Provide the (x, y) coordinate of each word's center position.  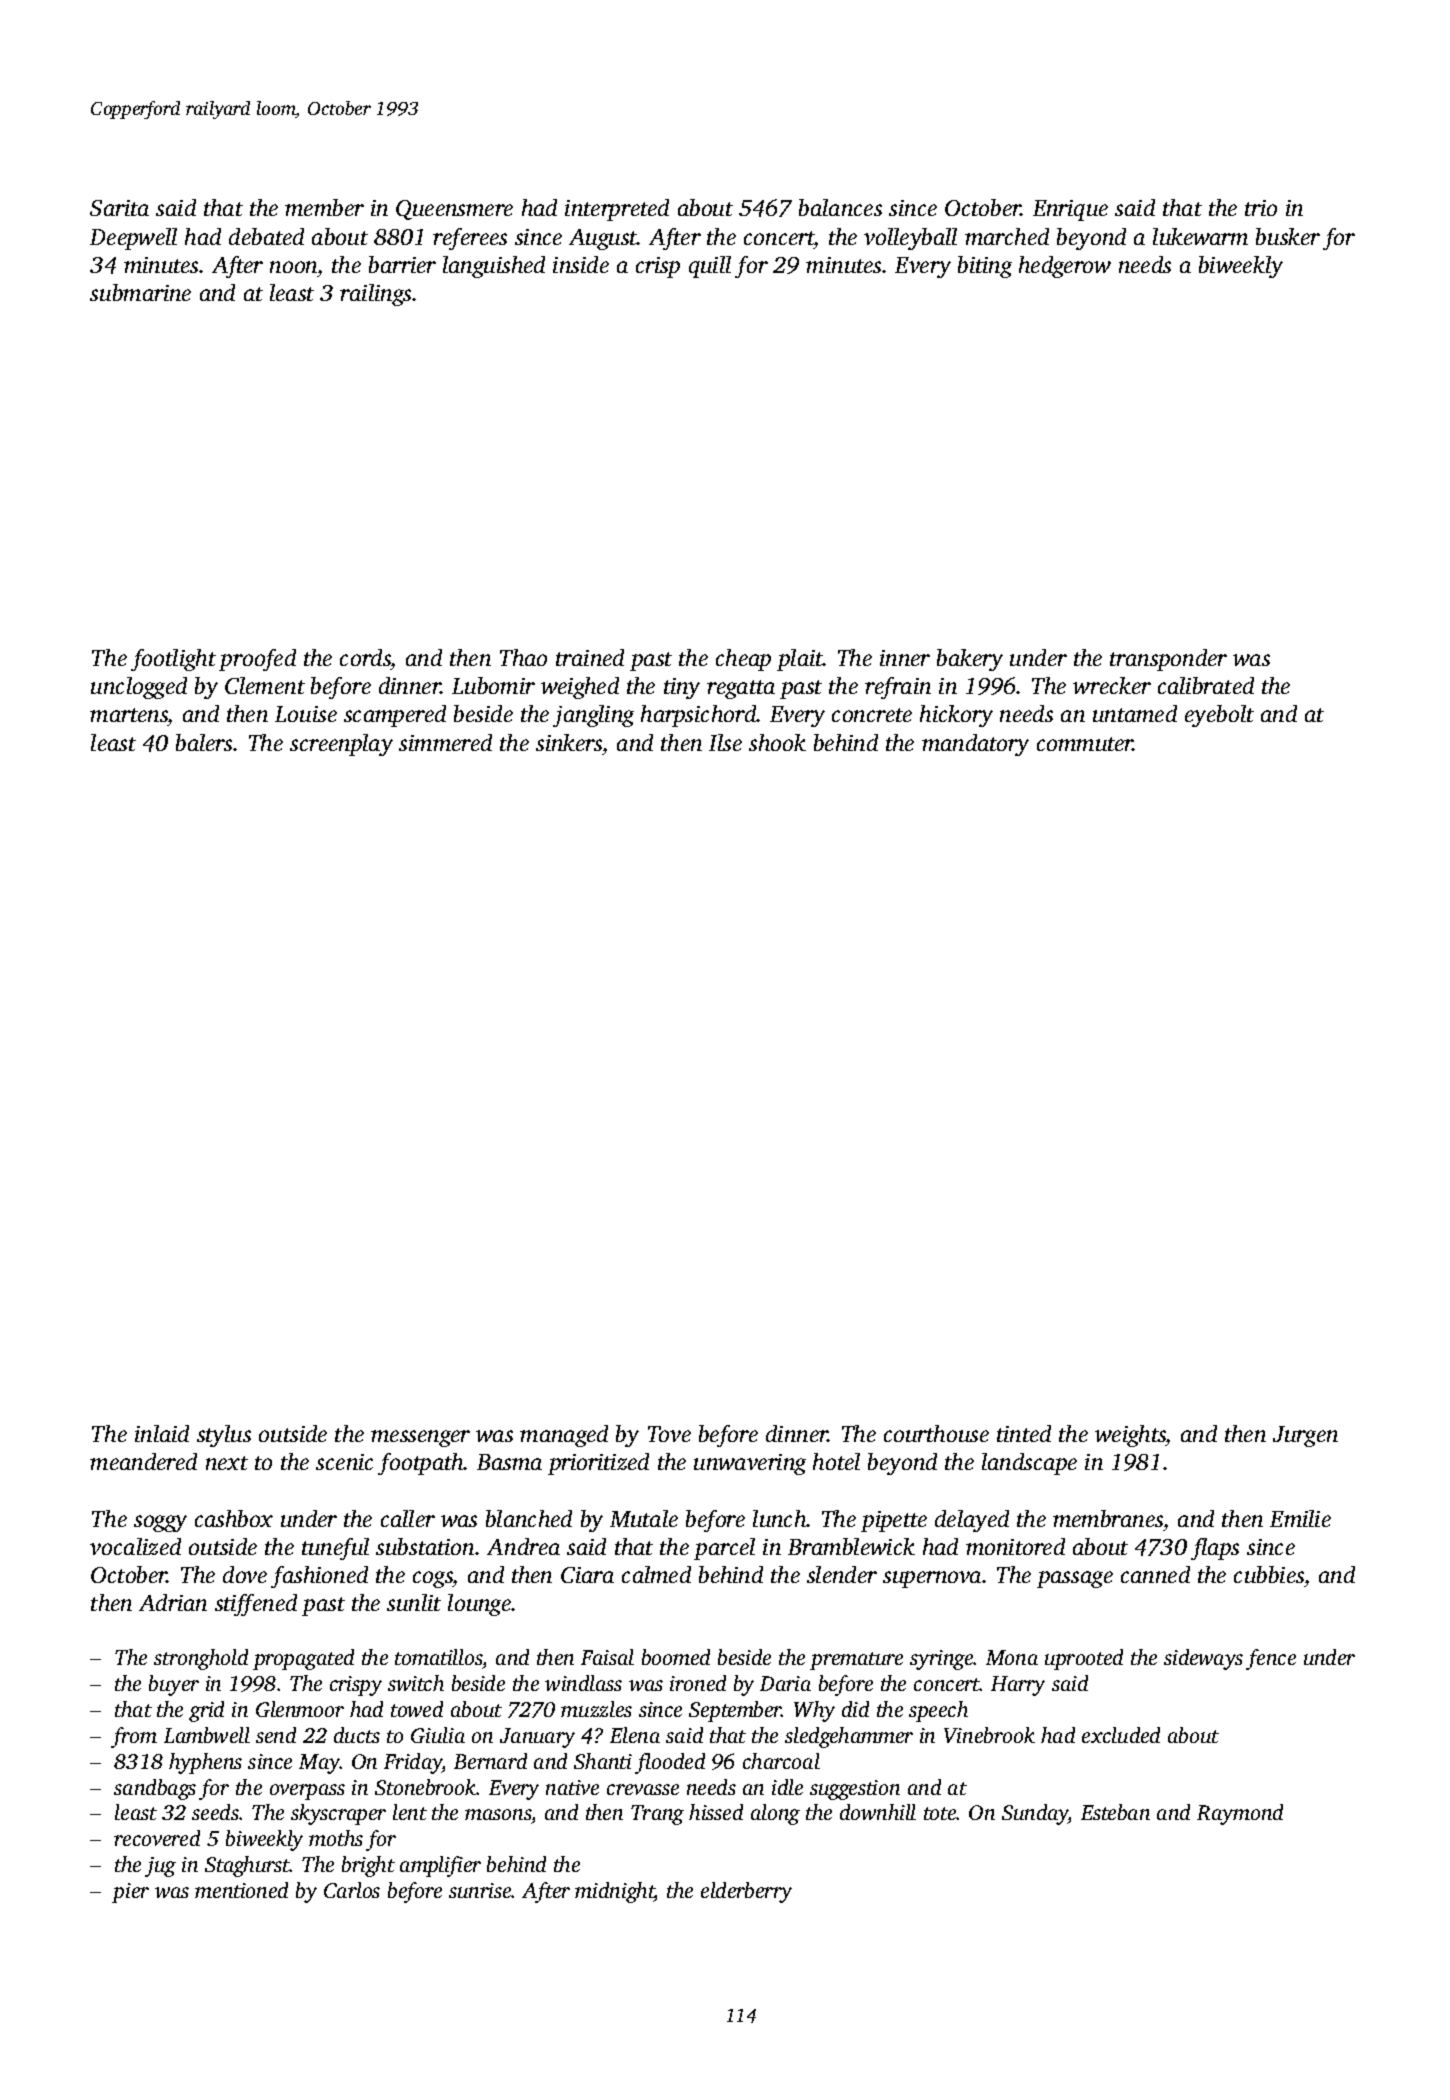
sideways (1203, 1659)
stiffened (256, 1605)
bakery (970, 660)
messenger (420, 1438)
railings (375, 295)
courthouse (936, 1433)
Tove (669, 1434)
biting (985, 267)
